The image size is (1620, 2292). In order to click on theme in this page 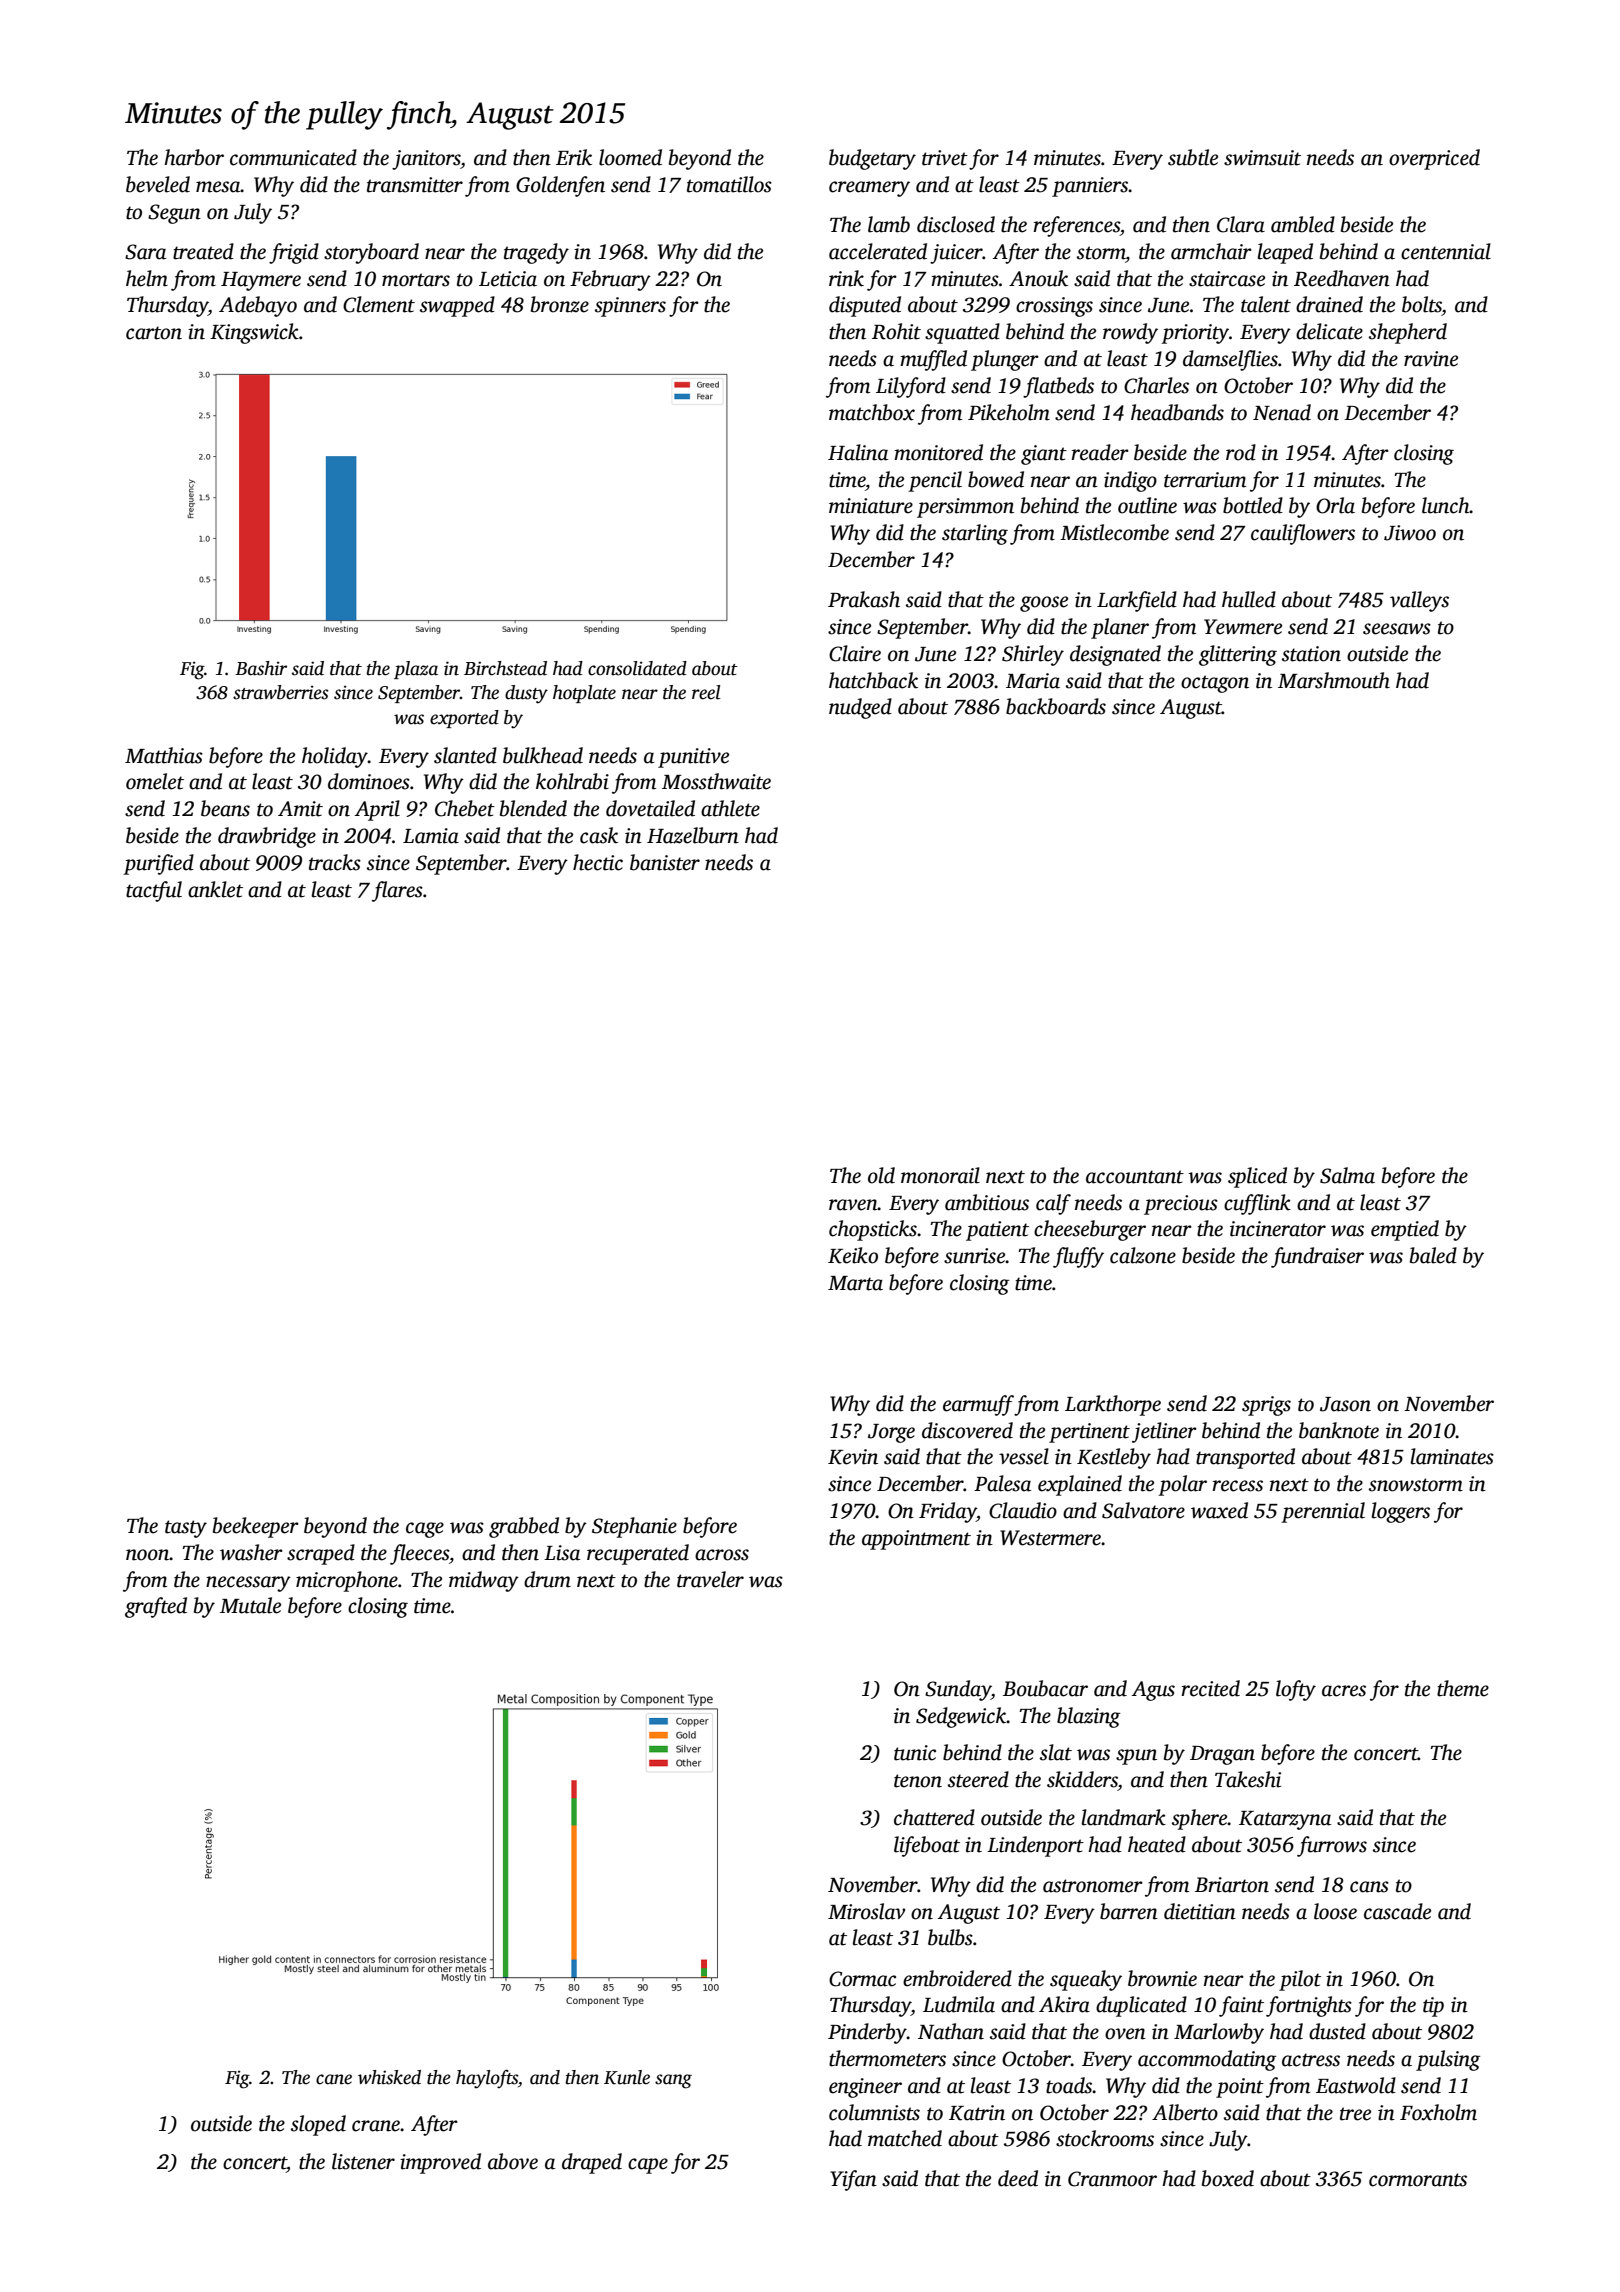, I will do `click(1463, 1688)`.
